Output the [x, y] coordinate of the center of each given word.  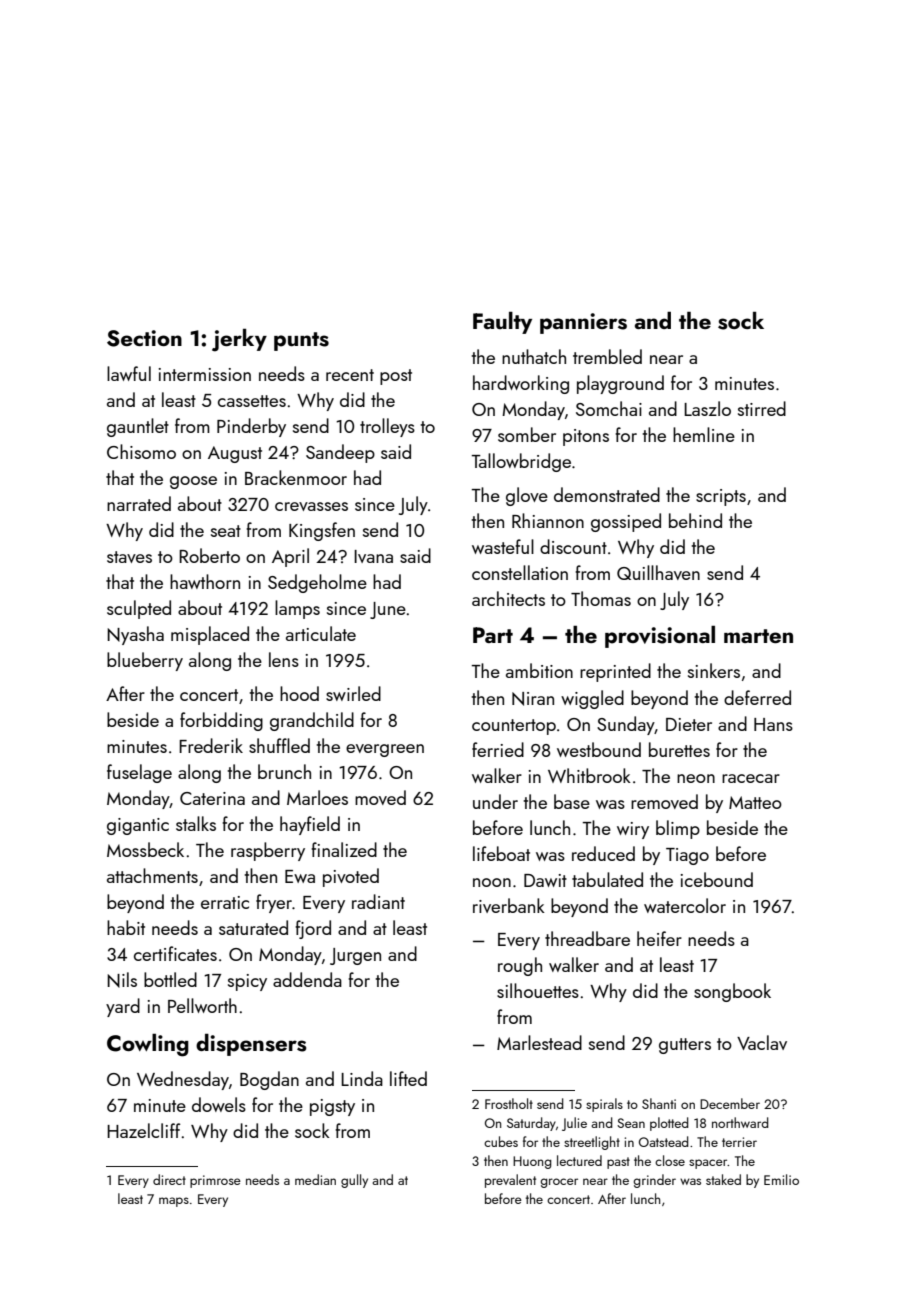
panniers [583, 323]
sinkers [714, 670]
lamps [297, 609]
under [495, 801]
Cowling [148, 1045]
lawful [129, 373]
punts [301, 341]
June [388, 610]
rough [520, 966]
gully [354, 1181]
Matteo [755, 802]
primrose [215, 1181]
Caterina [212, 798]
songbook [732, 992]
